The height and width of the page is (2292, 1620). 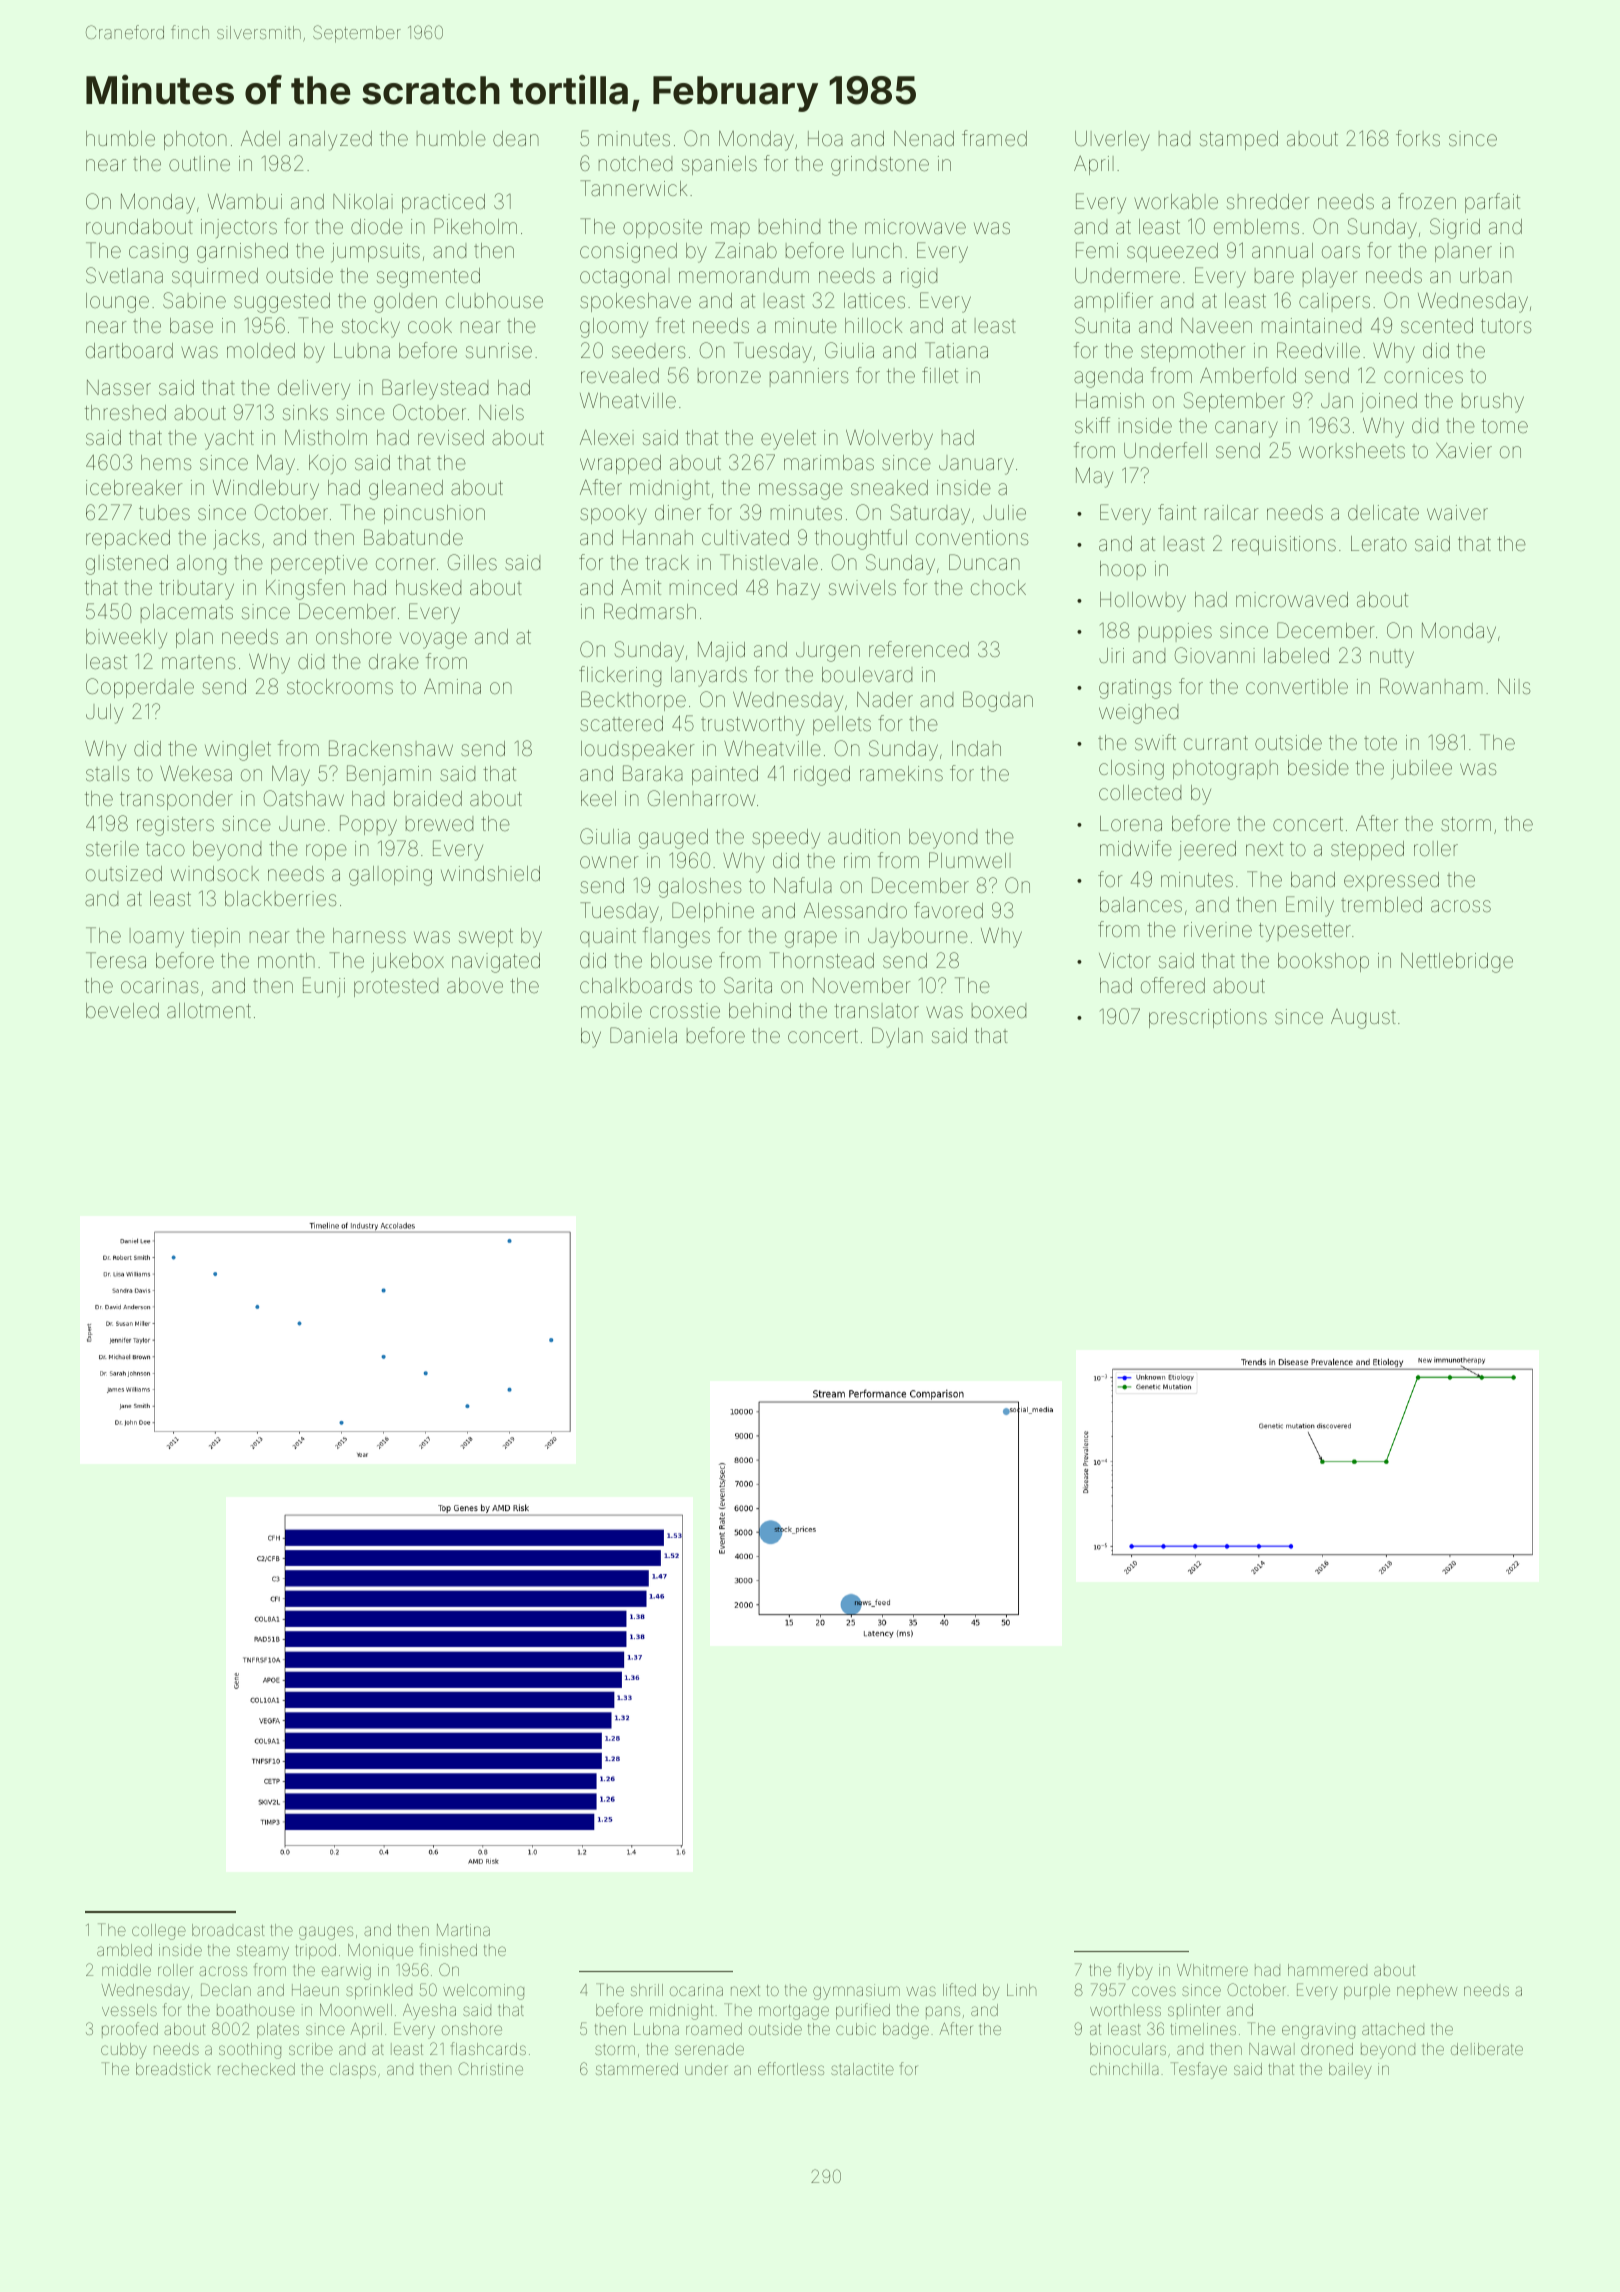 What do you see at coordinates (1112, 141) in the page?
I see `Ulverley` at bounding box center [1112, 141].
